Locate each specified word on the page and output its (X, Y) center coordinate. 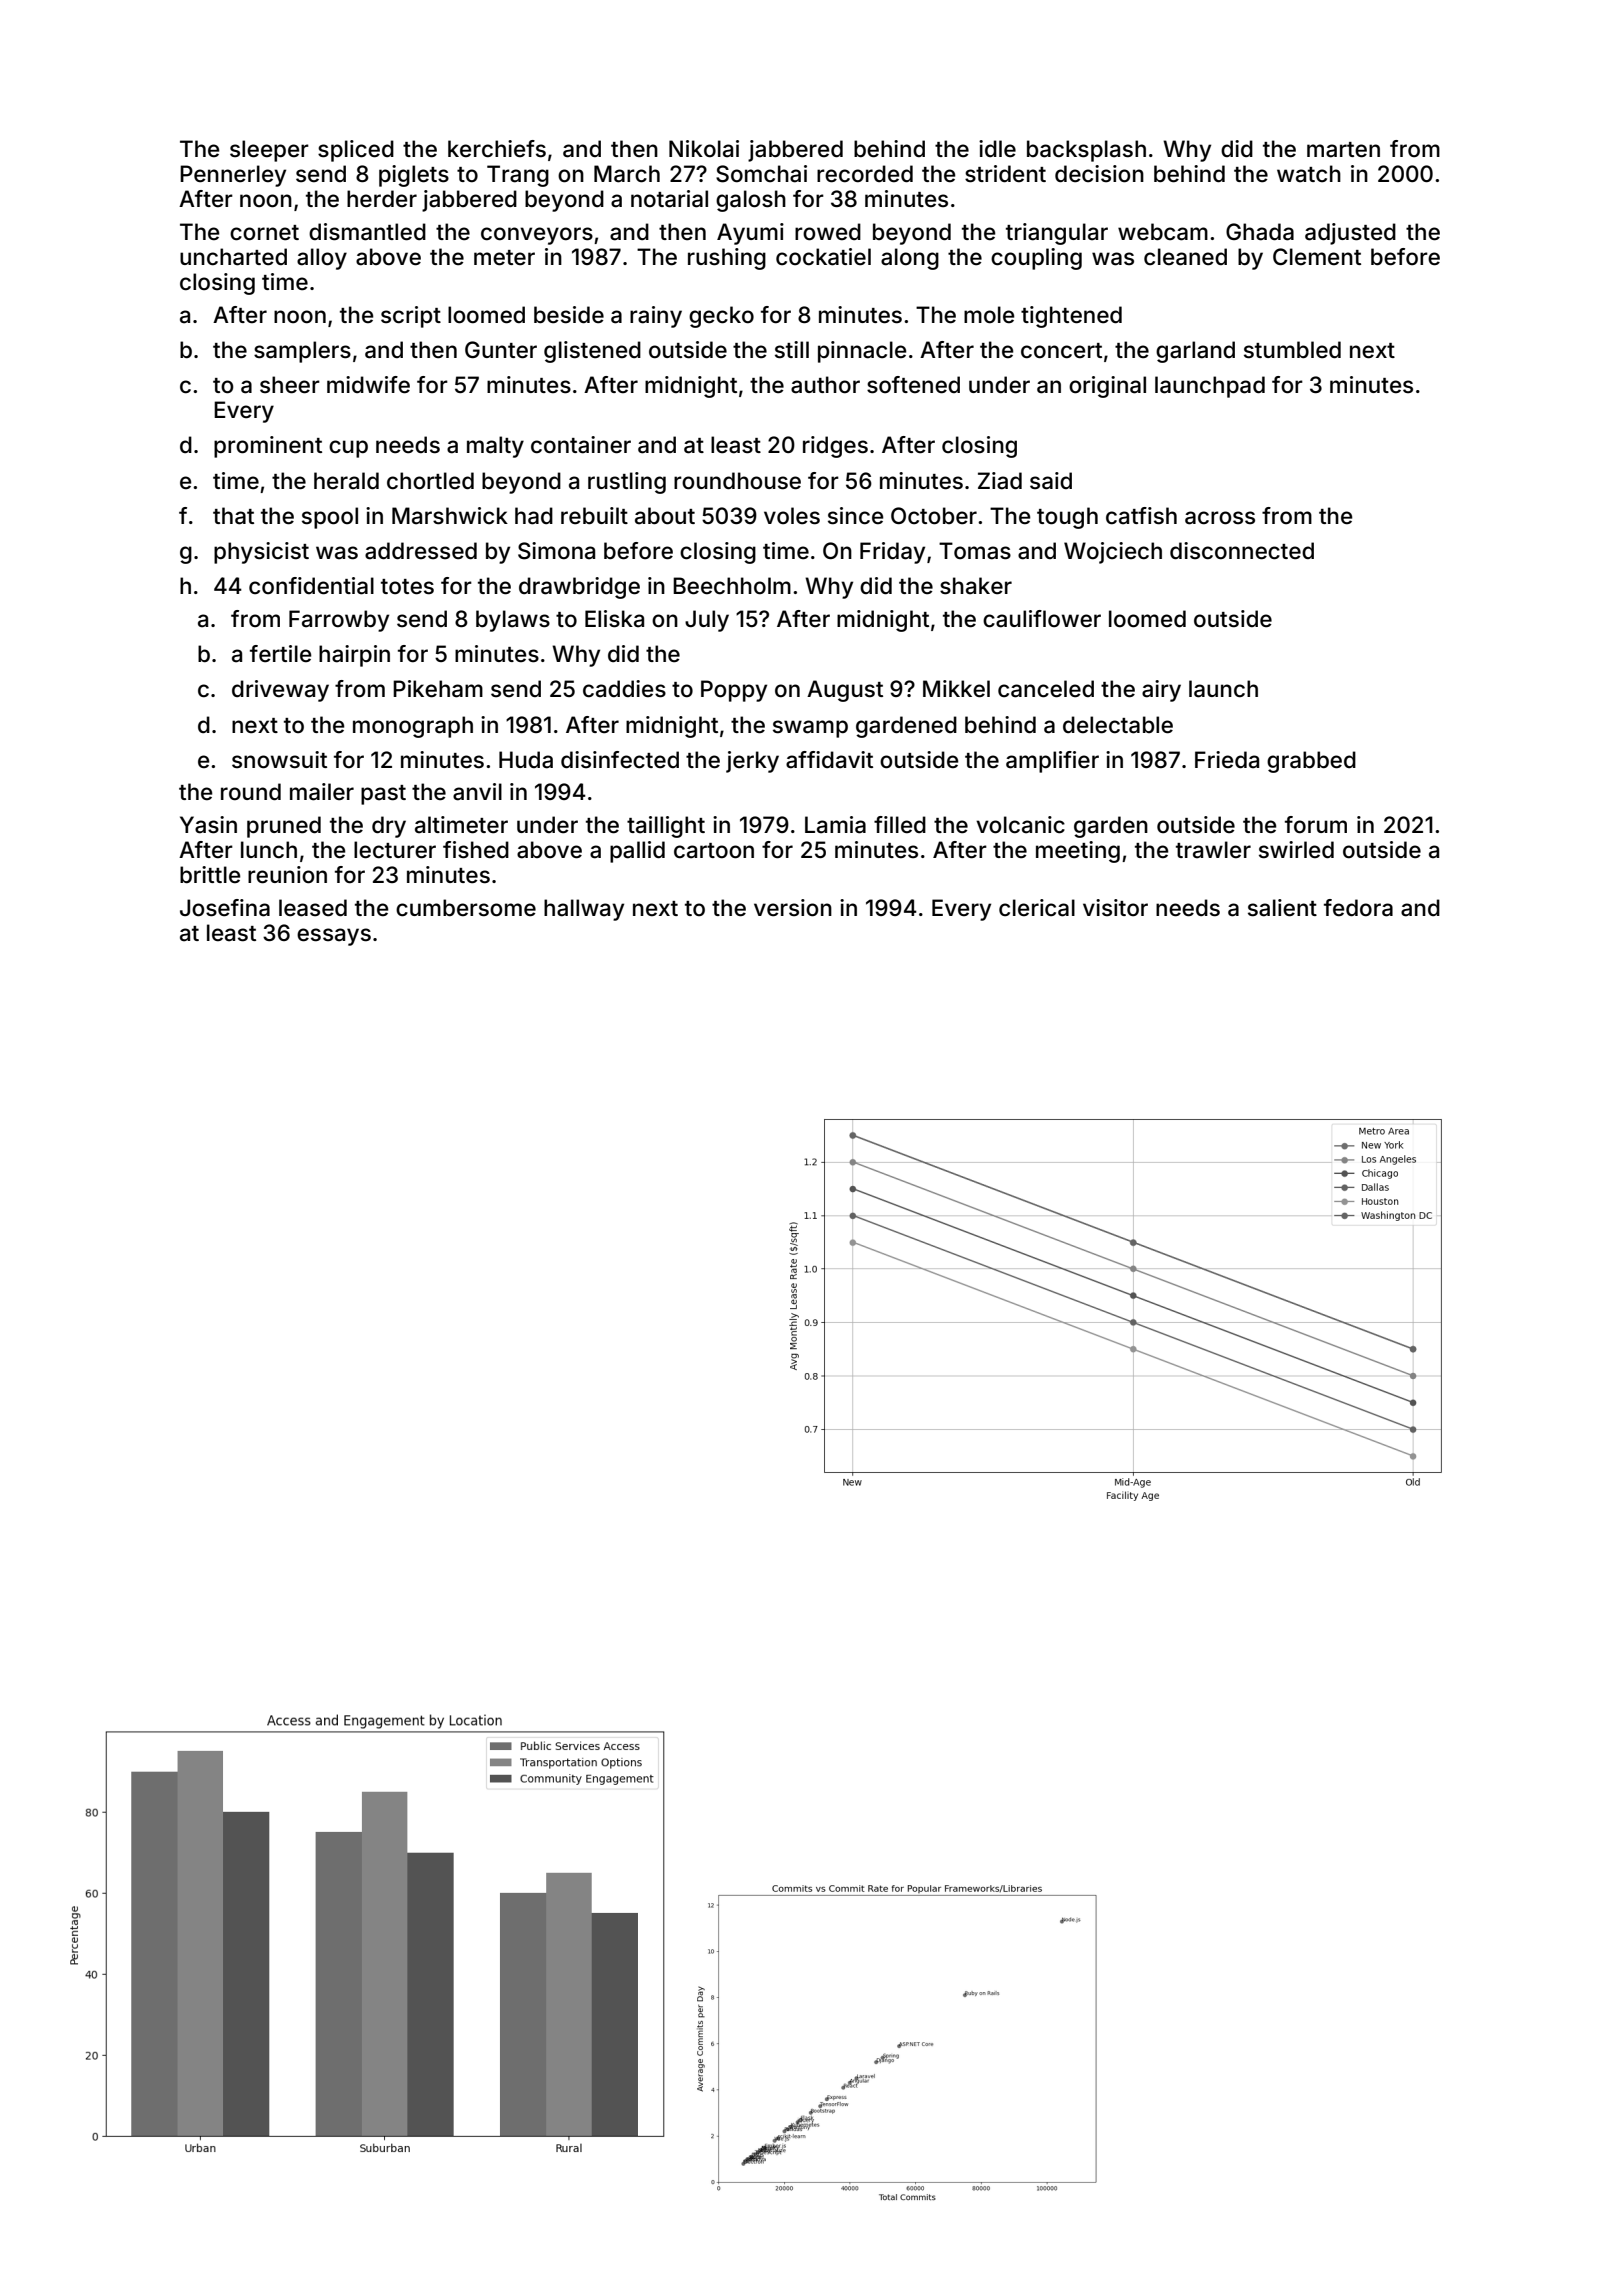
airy (1161, 691)
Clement (1317, 257)
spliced (356, 151)
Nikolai (704, 149)
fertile (281, 654)
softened (913, 385)
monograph (413, 727)
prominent (268, 447)
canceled (1046, 689)
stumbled (1292, 350)
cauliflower (1042, 619)
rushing (727, 259)
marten (1343, 150)
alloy (322, 259)
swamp (810, 729)
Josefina (225, 908)
